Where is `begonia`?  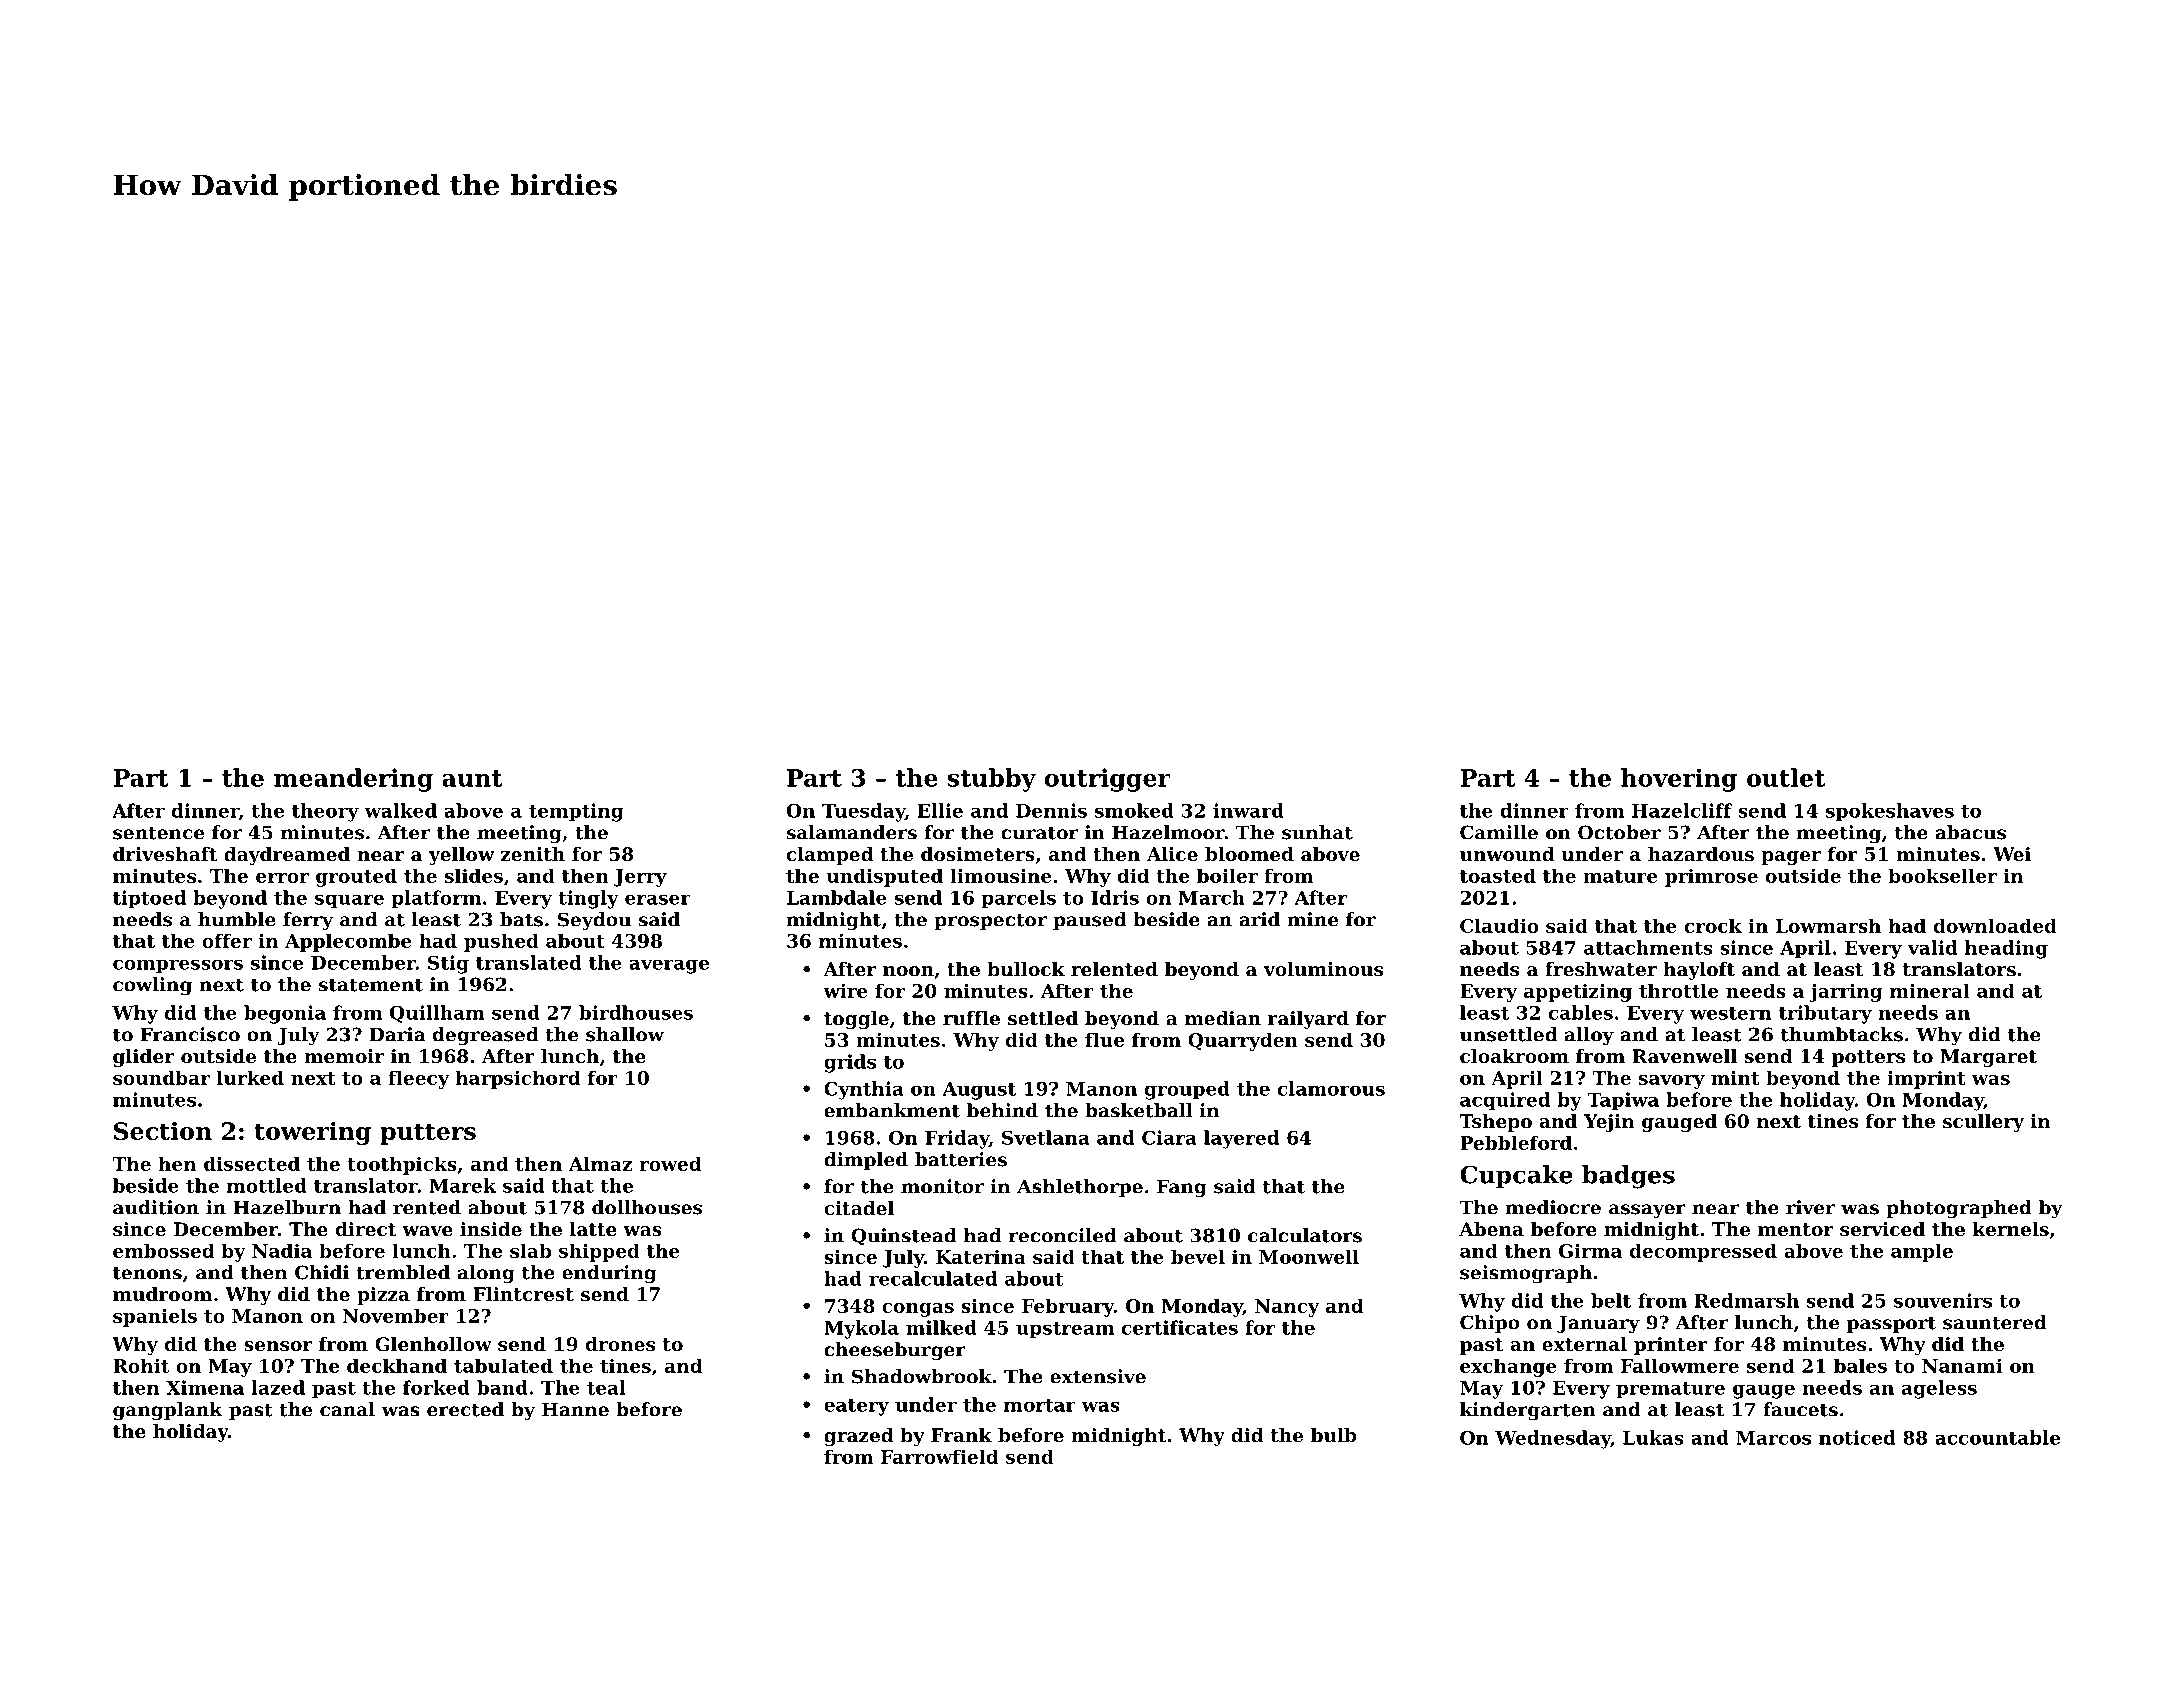 begonia is located at coordinates (285, 1014).
